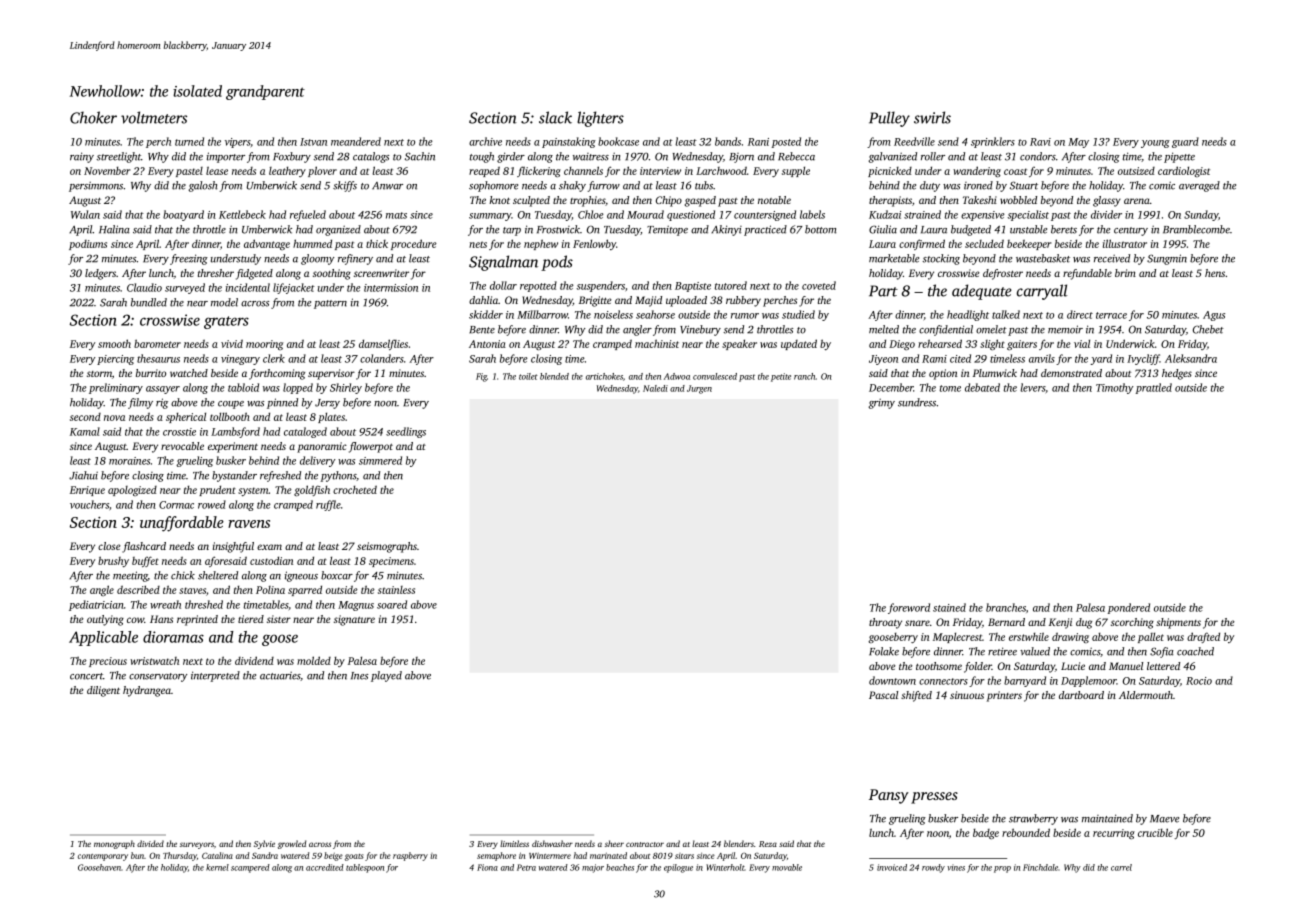  I want to click on refueled, so click(308, 215).
